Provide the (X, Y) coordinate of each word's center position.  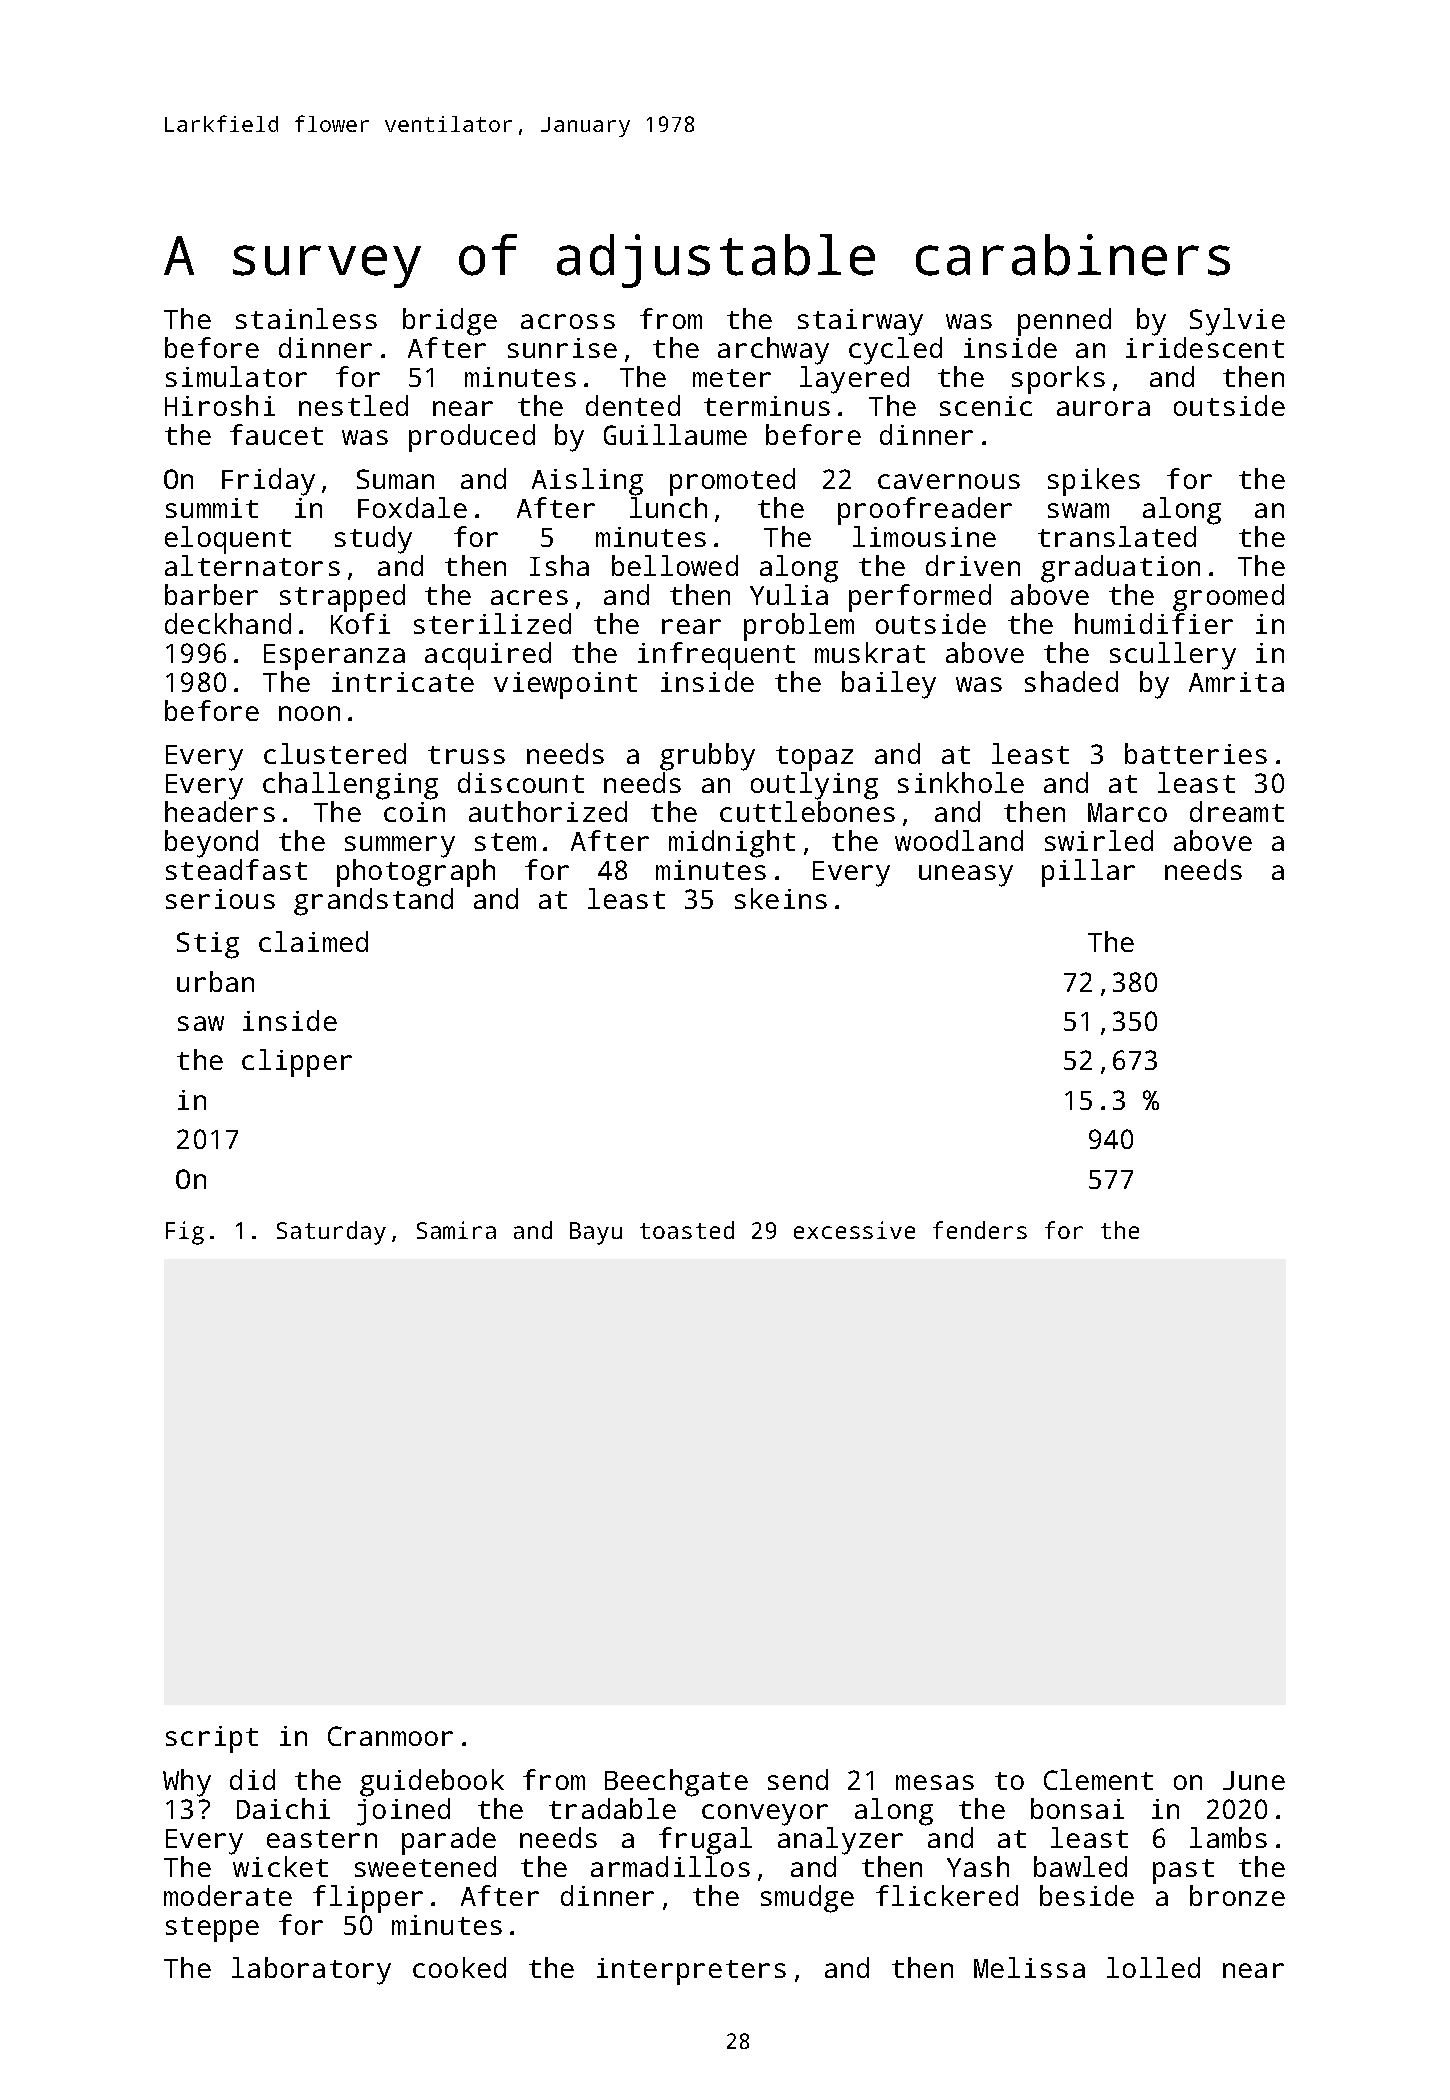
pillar (1088, 873)
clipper (297, 1063)
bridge (450, 322)
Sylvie (1237, 322)
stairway (860, 322)
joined (403, 1812)
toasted (687, 1230)
